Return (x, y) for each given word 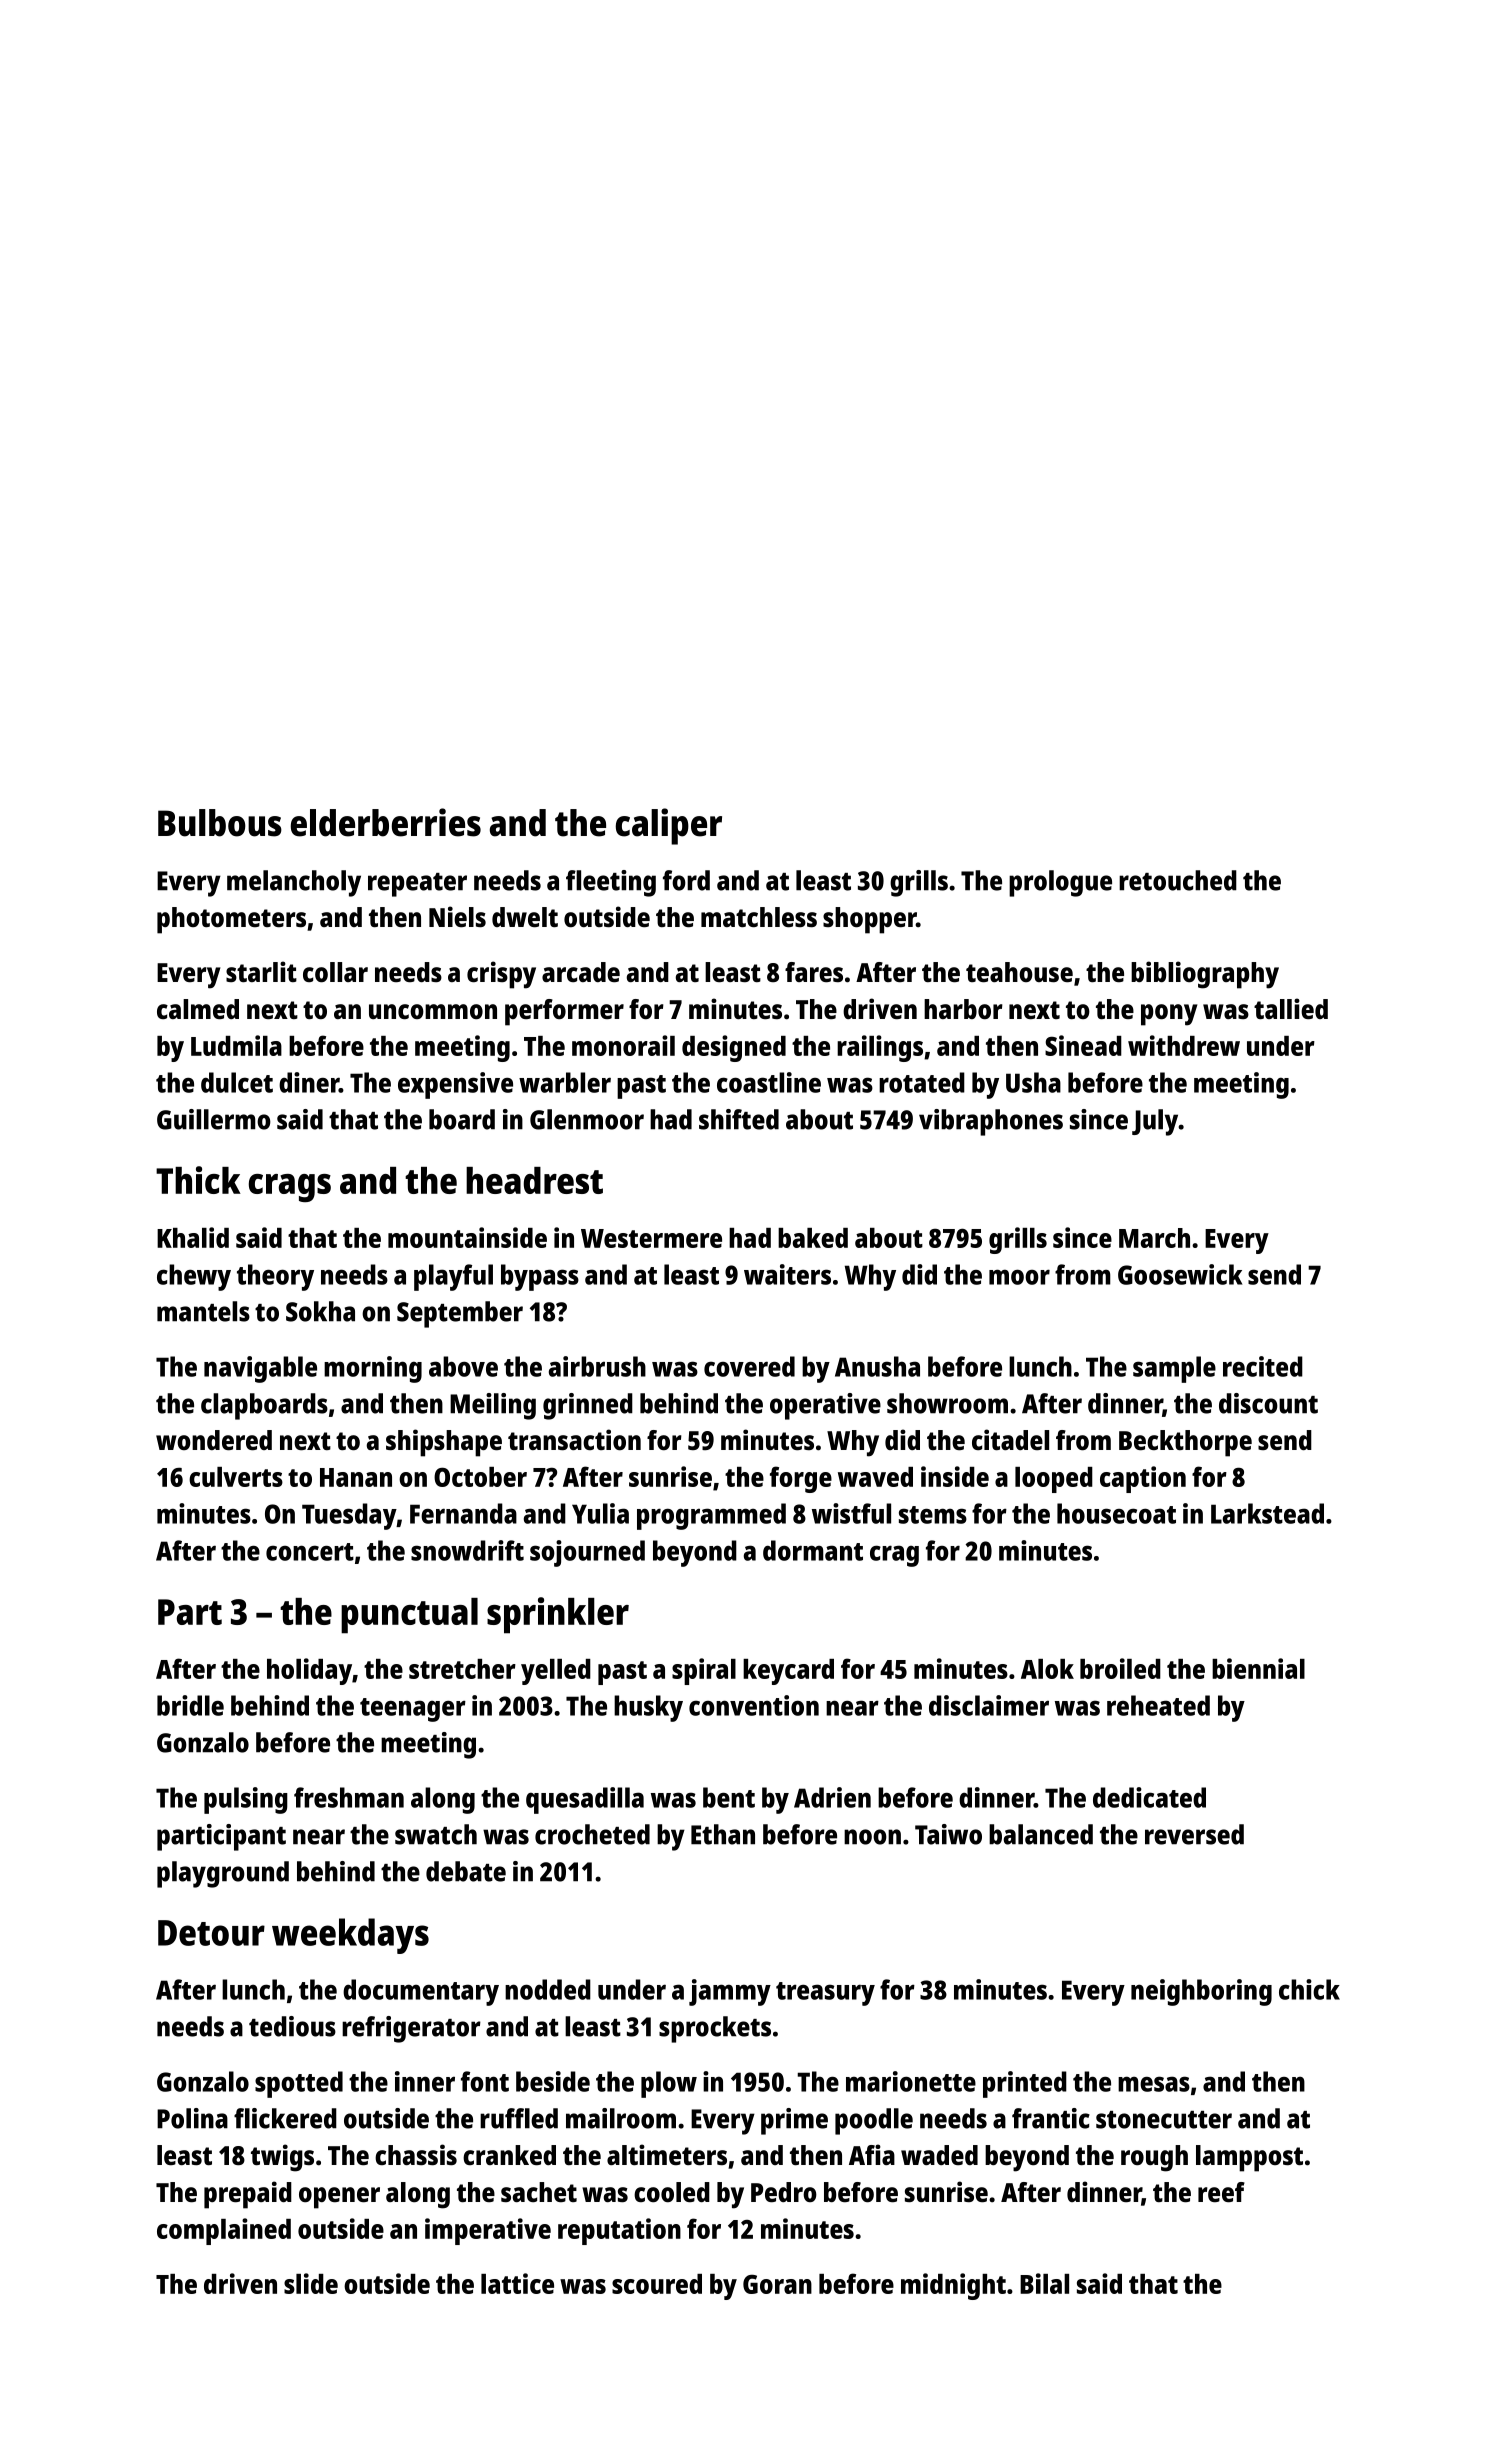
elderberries (386, 822)
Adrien (832, 1797)
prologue (1060, 883)
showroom (947, 1403)
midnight (953, 2286)
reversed (1194, 1834)
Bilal (1044, 2283)
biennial (1258, 1668)
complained (224, 2231)
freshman (349, 1797)
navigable (260, 1369)
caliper (669, 826)
